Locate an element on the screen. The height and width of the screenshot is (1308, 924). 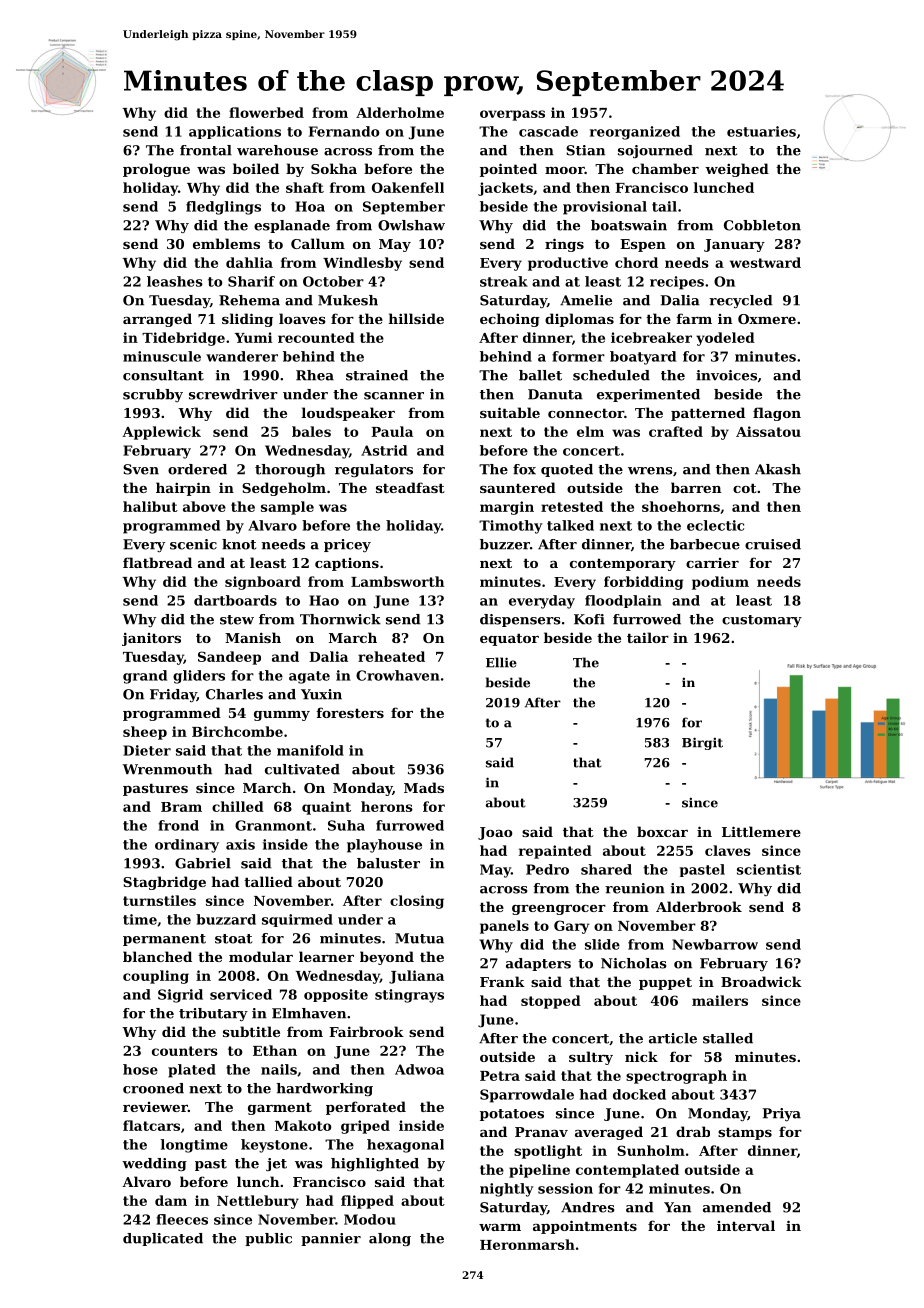
estuaries is located at coordinates (761, 131).
